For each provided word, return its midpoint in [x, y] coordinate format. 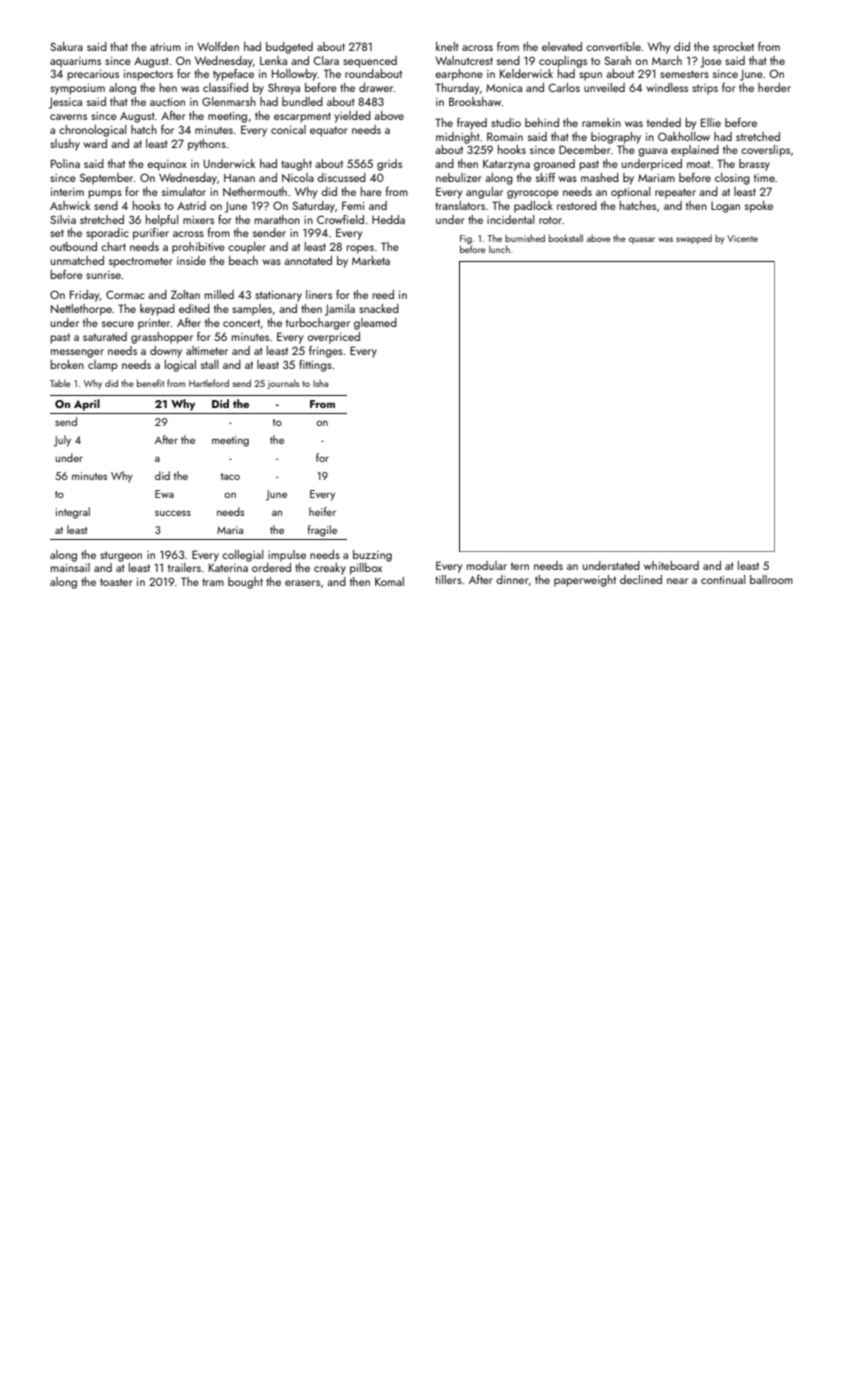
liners [319, 294]
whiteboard [671, 565]
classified [225, 87]
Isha [320, 383]
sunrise [103, 275]
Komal [389, 581]
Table [60, 383]
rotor [550, 220]
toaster [116, 582]
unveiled [604, 87]
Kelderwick [526, 73]
